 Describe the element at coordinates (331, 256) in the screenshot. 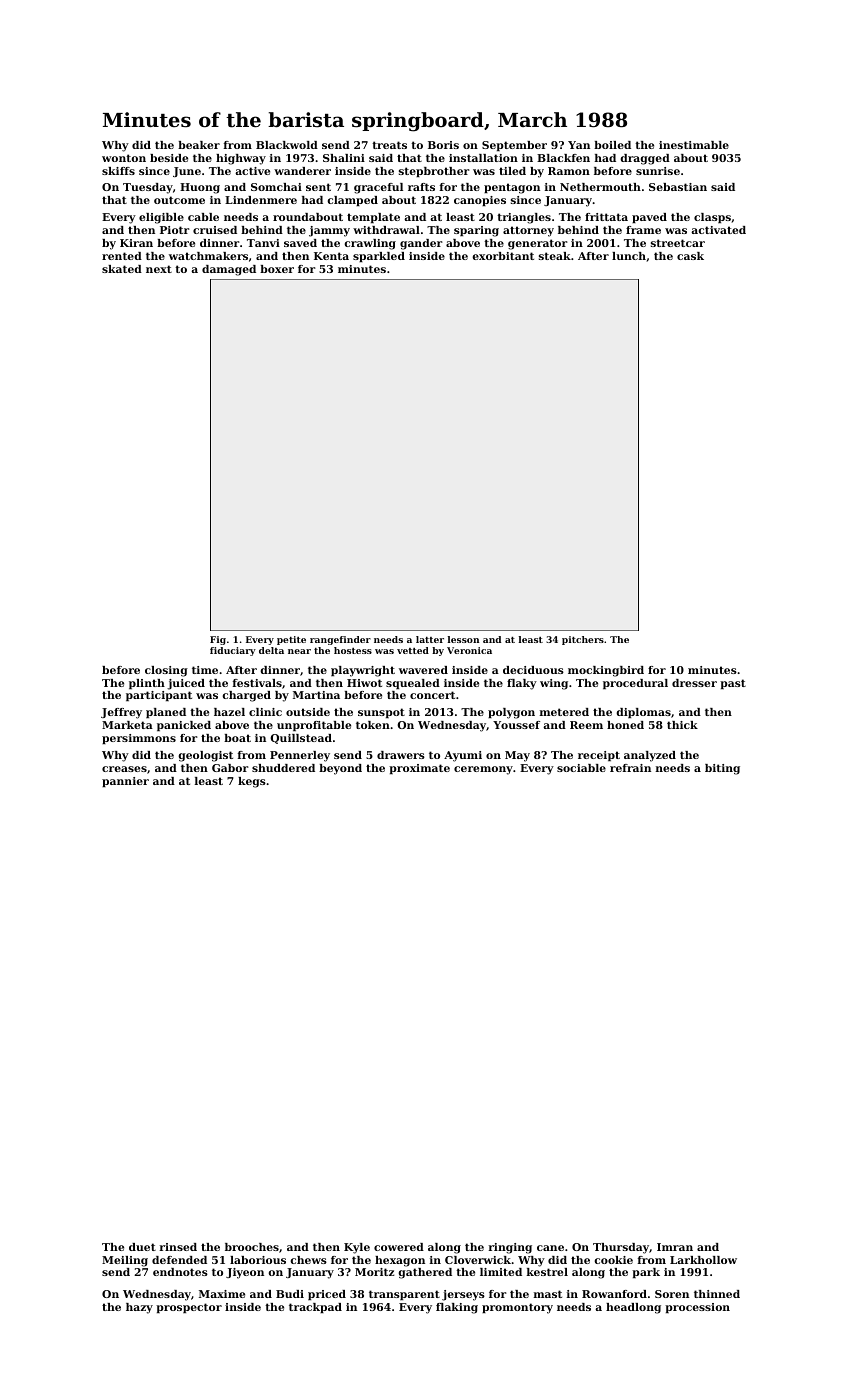

I see `Kenta` at that location.
